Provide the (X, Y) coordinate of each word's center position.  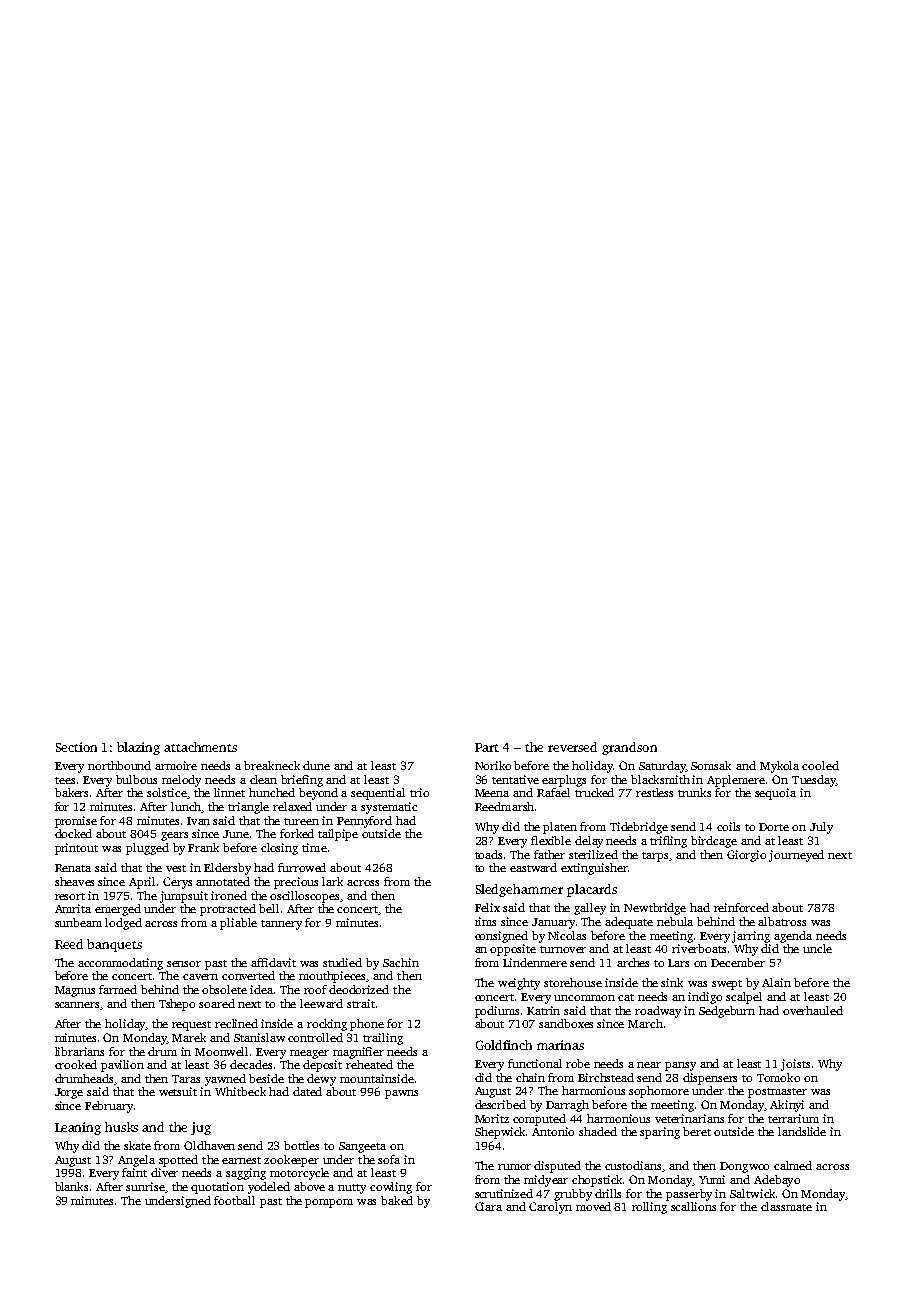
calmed (793, 1165)
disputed (557, 1167)
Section (76, 747)
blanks (71, 1186)
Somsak (711, 765)
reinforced (741, 907)
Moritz (492, 1118)
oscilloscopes (305, 897)
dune (316, 765)
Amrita (73, 908)
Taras (186, 1079)
